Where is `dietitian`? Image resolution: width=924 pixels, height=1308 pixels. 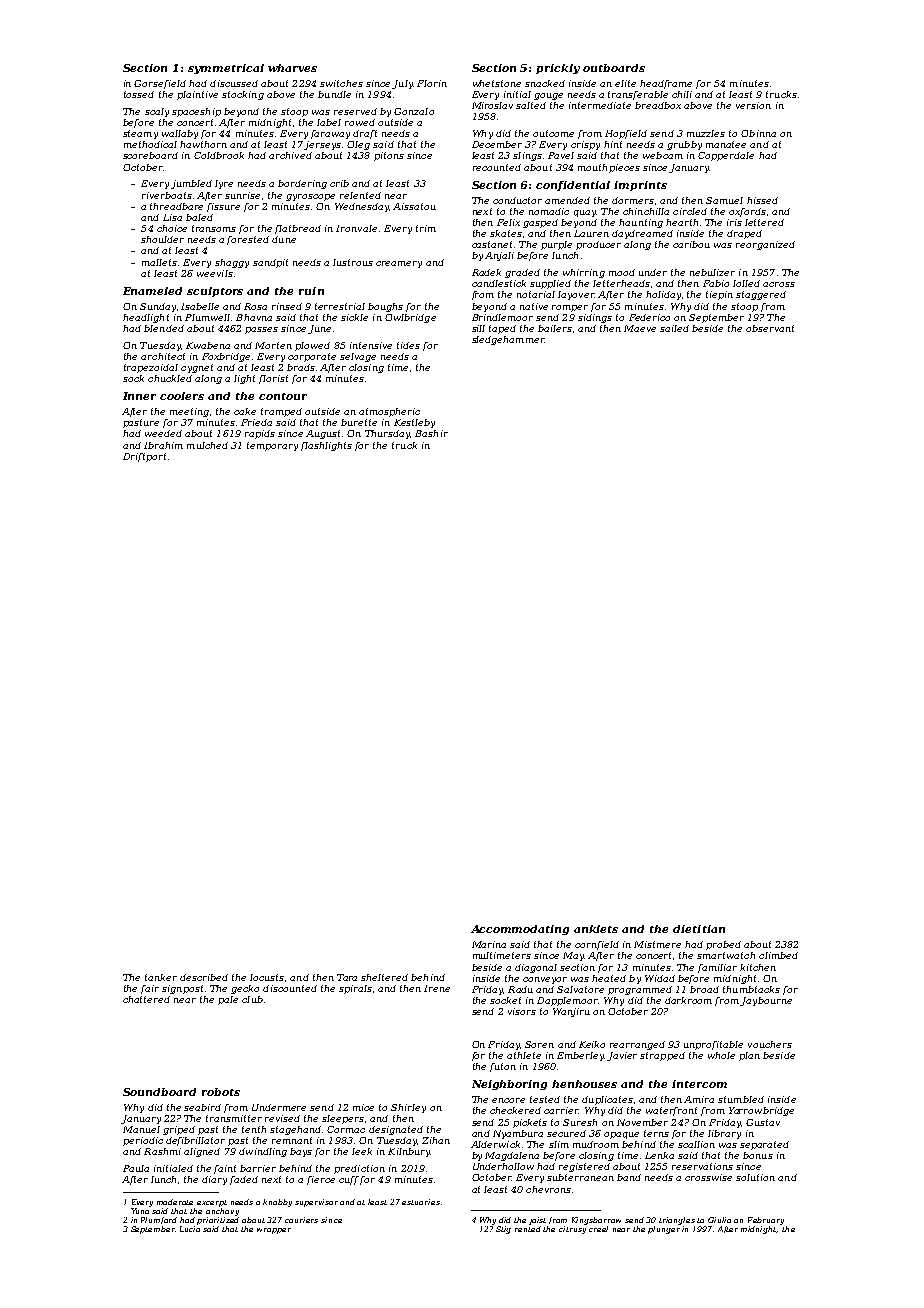 dietitian is located at coordinates (699, 929).
